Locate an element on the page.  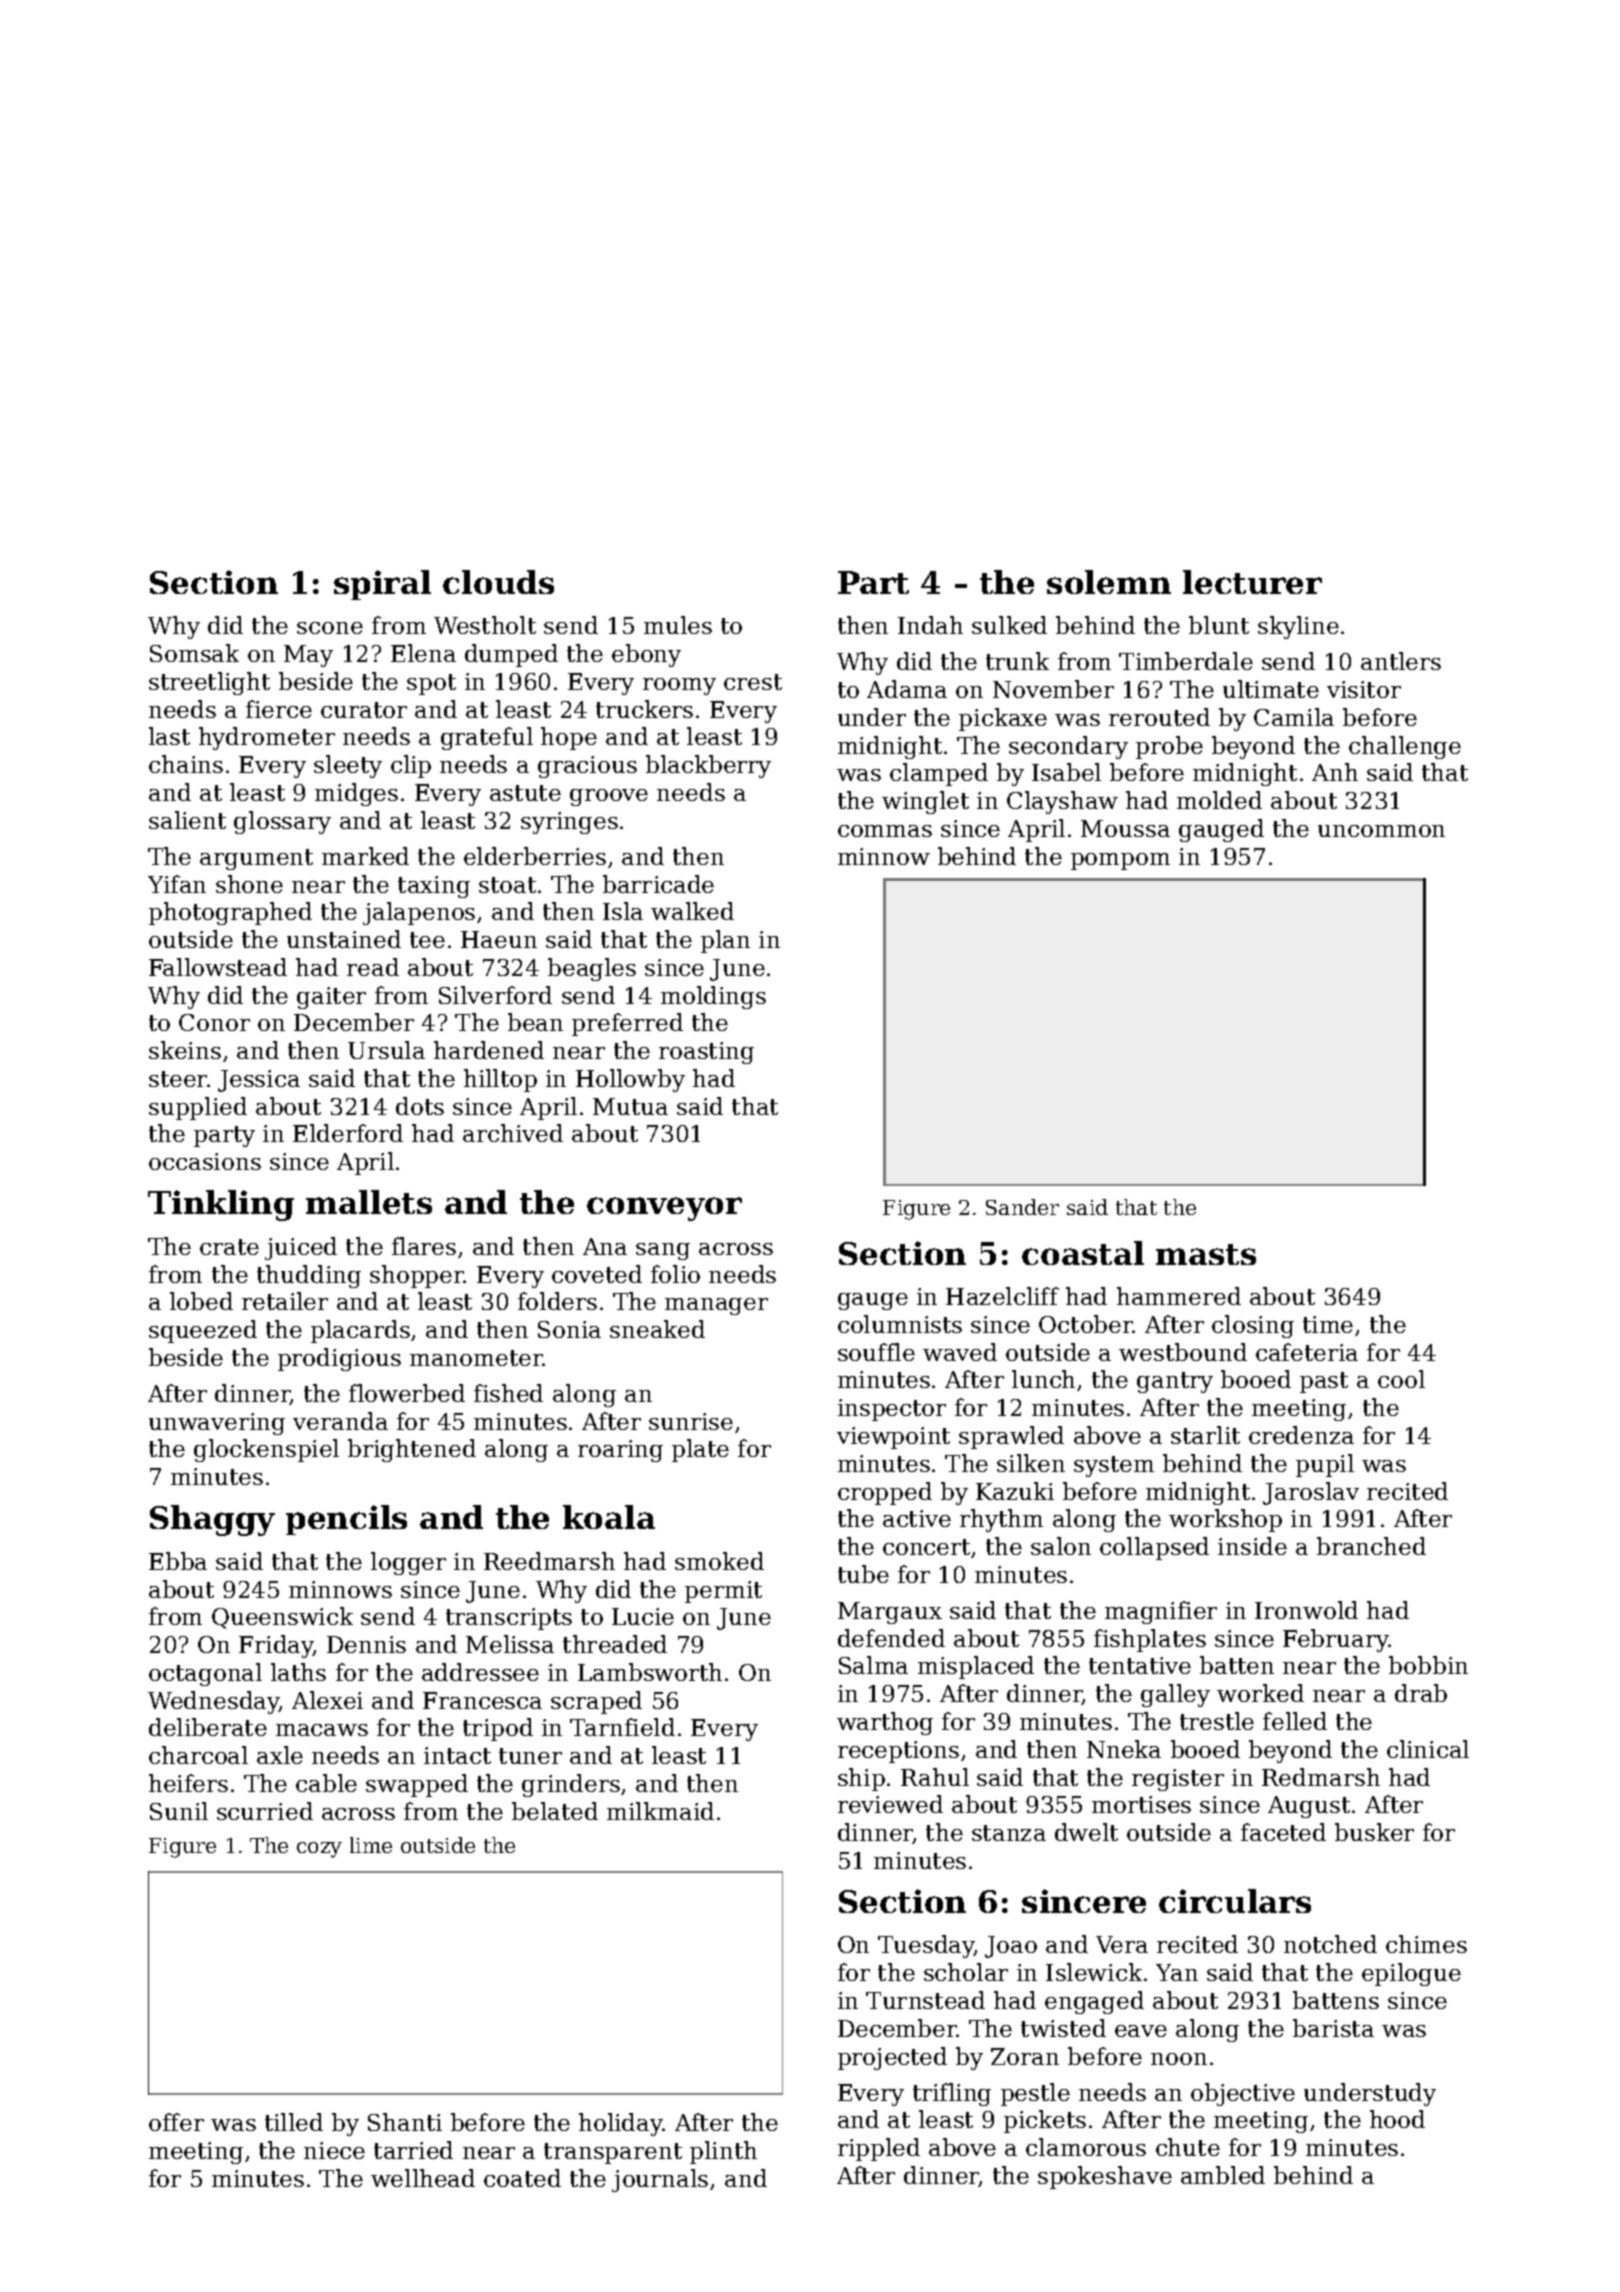
offer is located at coordinates (176, 2122).
